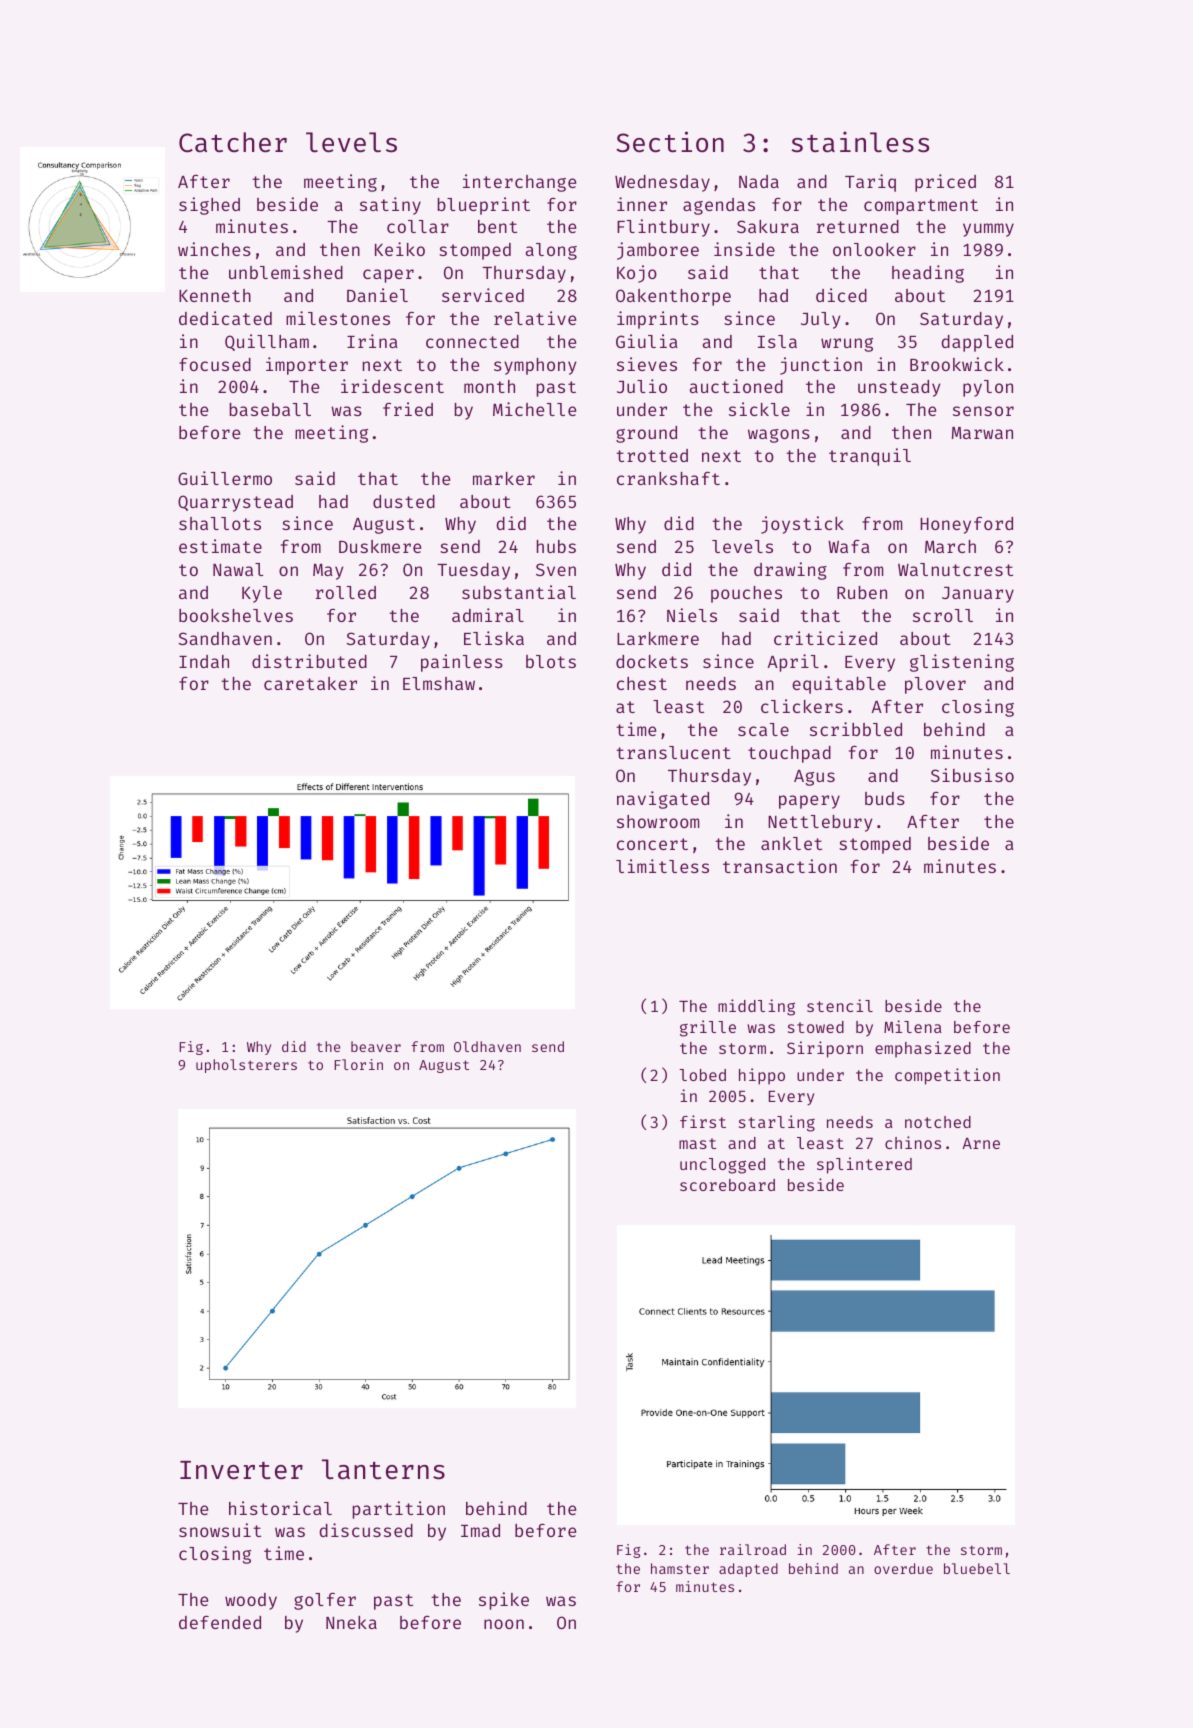 The width and height of the document is (1193, 1728). I want to click on translucent, so click(673, 752).
